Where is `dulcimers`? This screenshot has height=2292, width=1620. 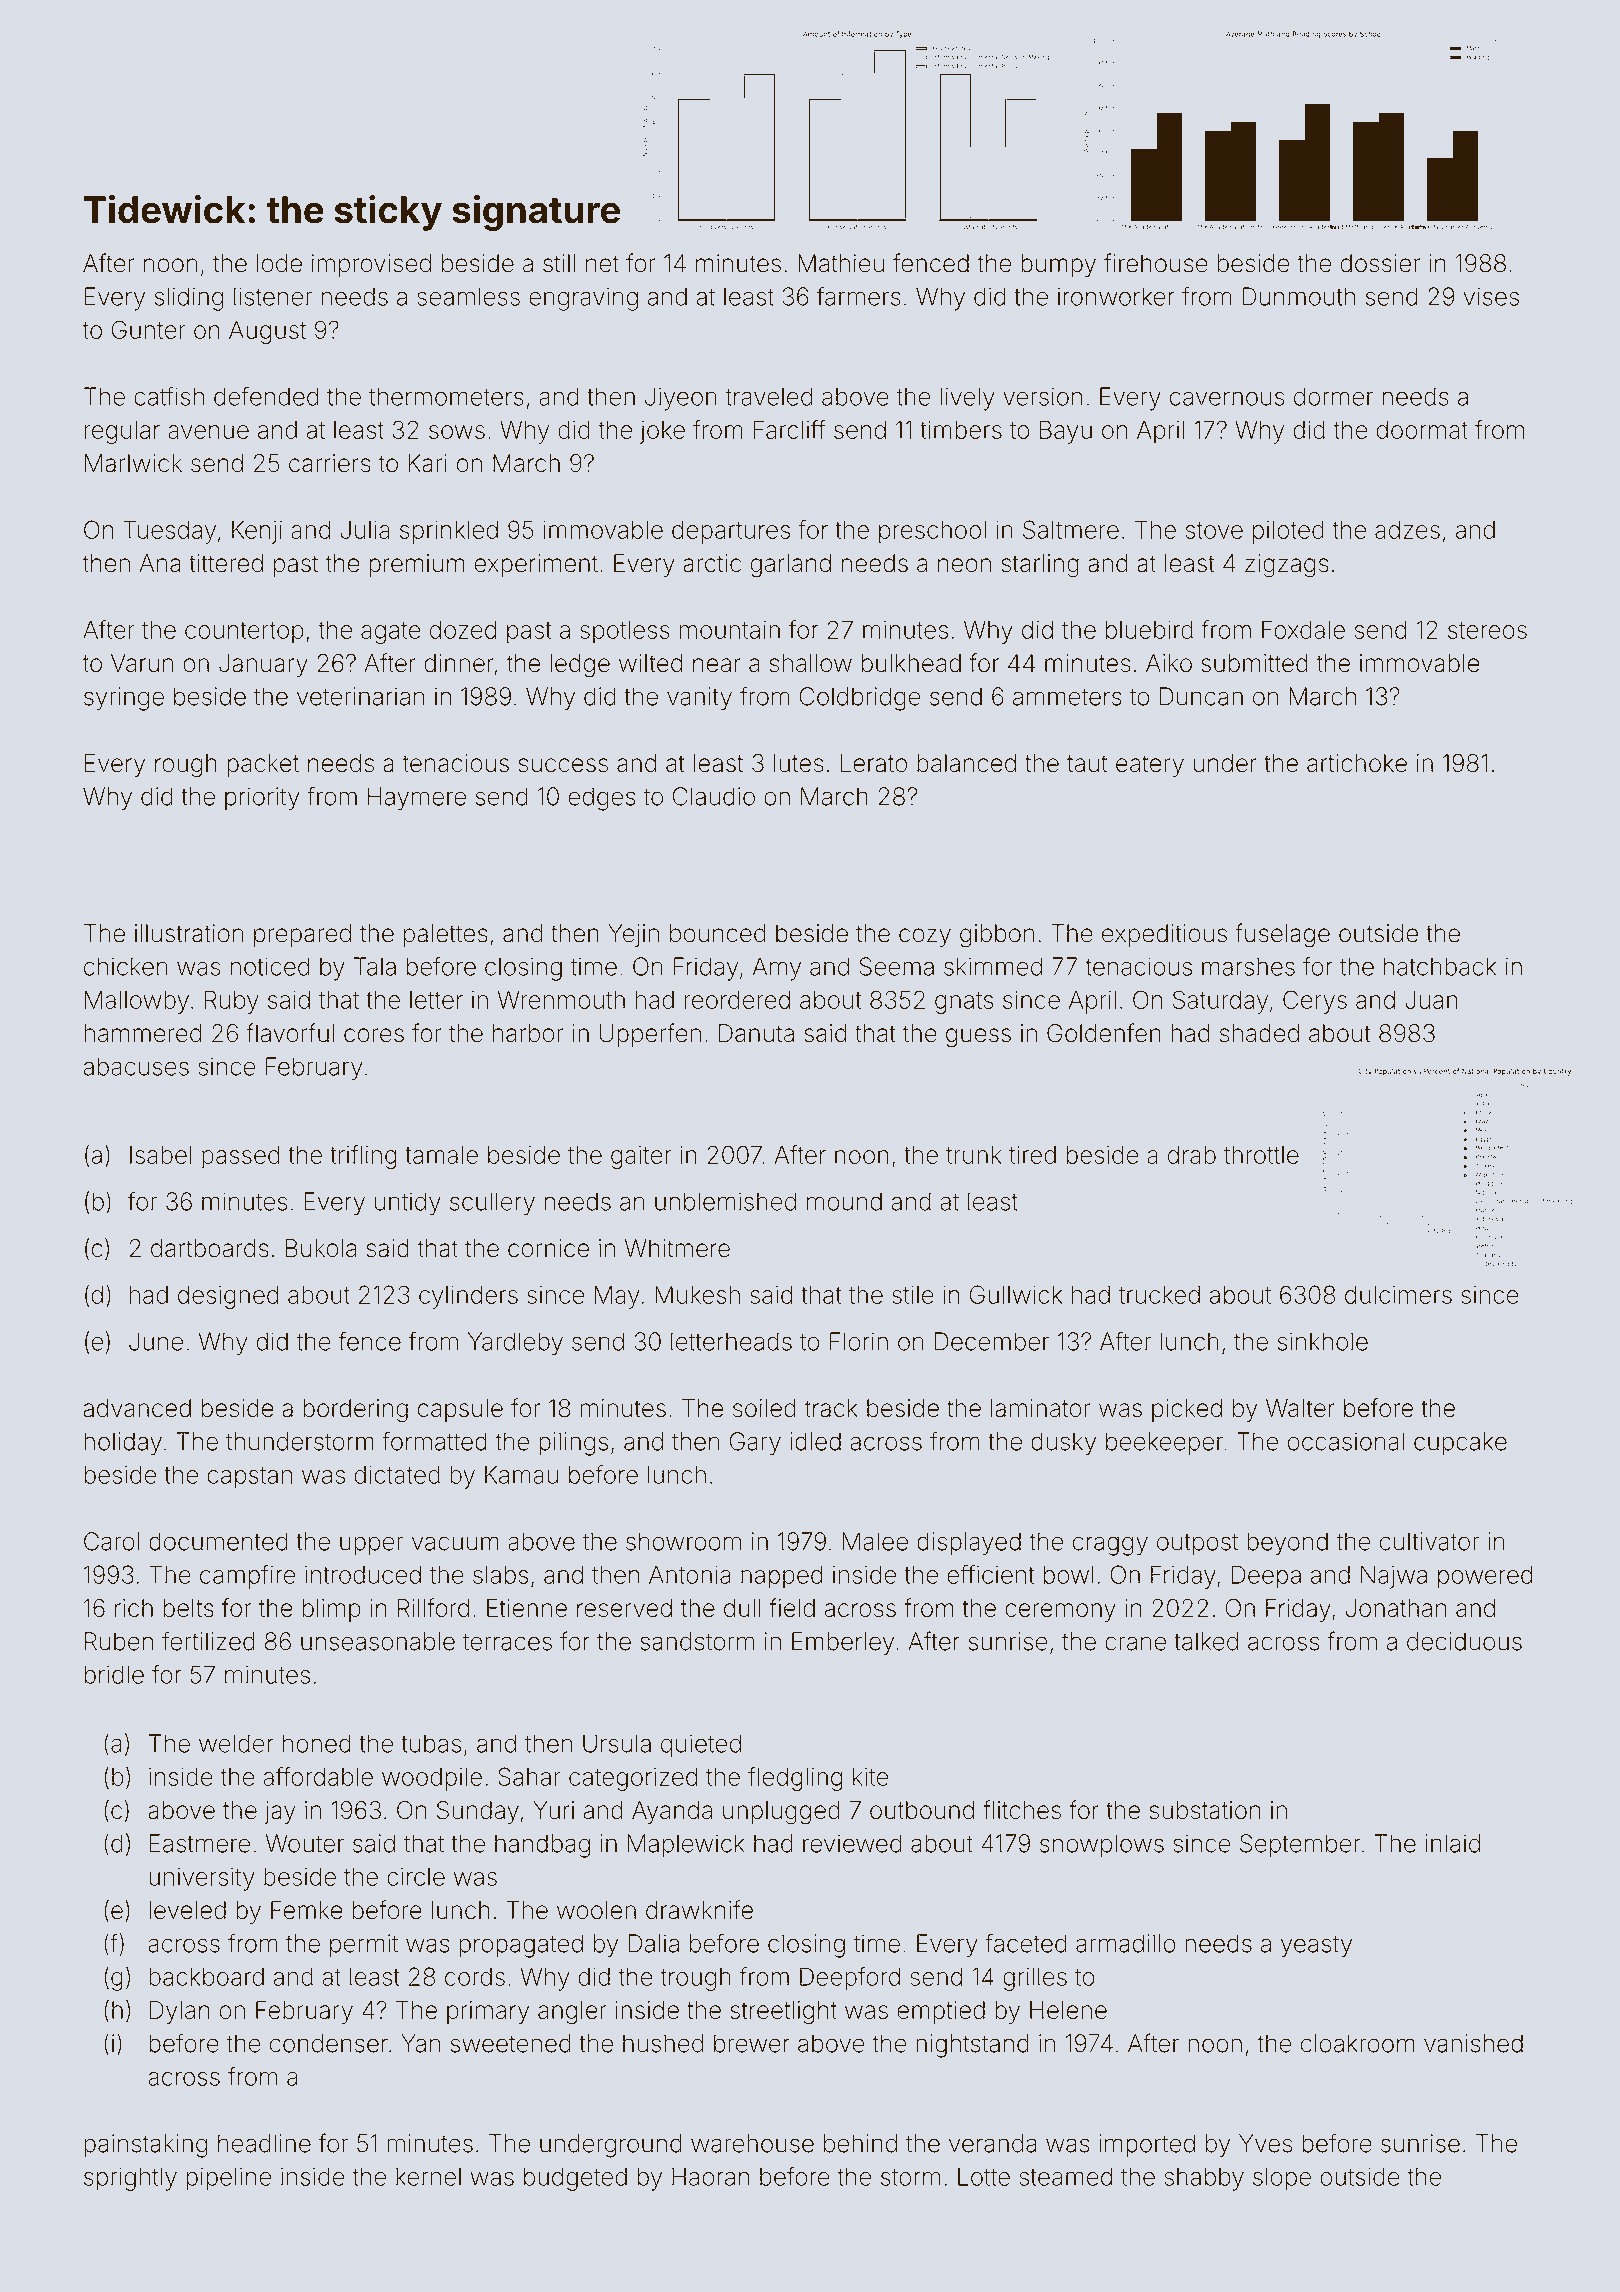 dulcimers is located at coordinates (1398, 1295).
